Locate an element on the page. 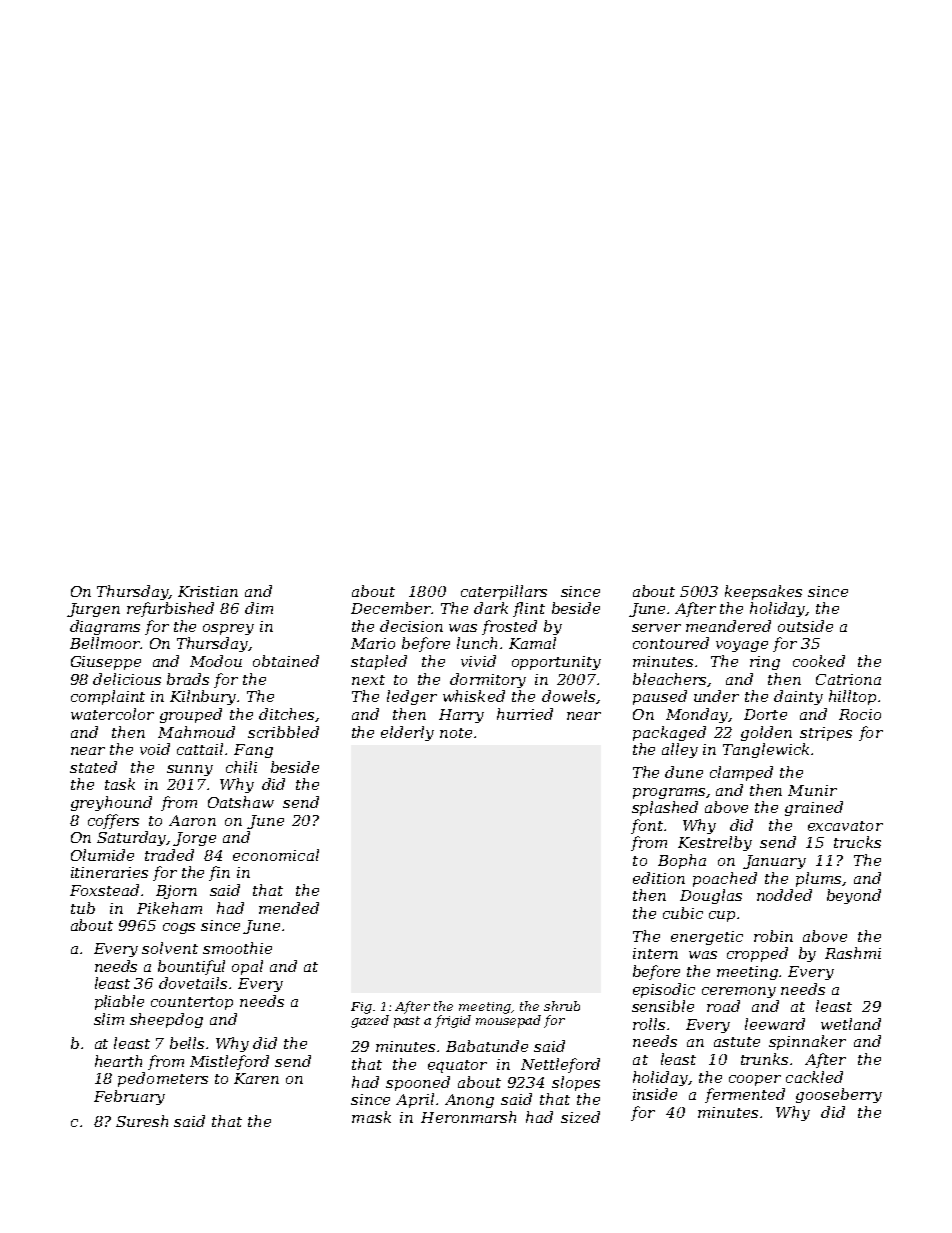 The height and width of the document is (1233, 952). Kristian is located at coordinates (208, 591).
